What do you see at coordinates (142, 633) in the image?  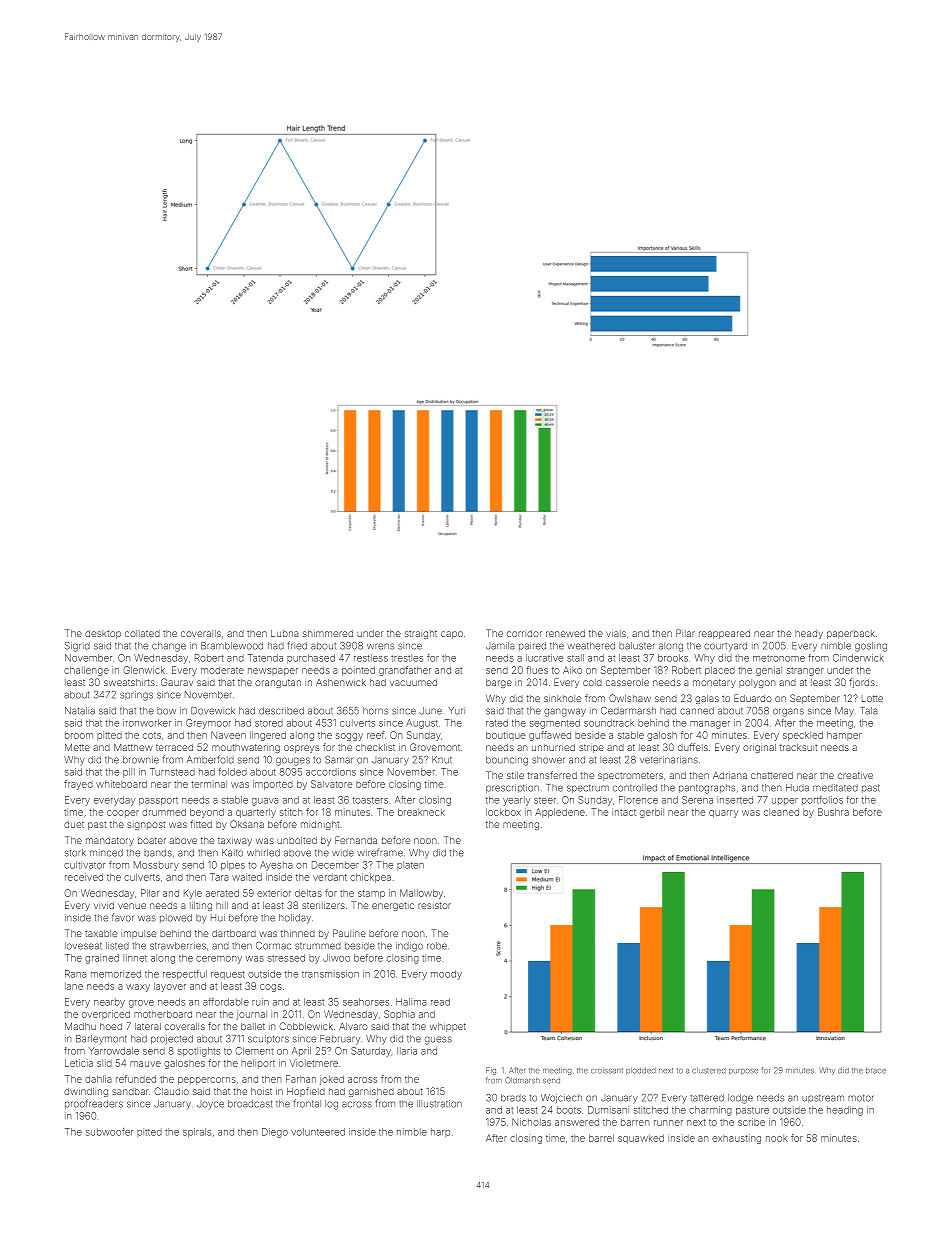 I see `collated` at bounding box center [142, 633].
